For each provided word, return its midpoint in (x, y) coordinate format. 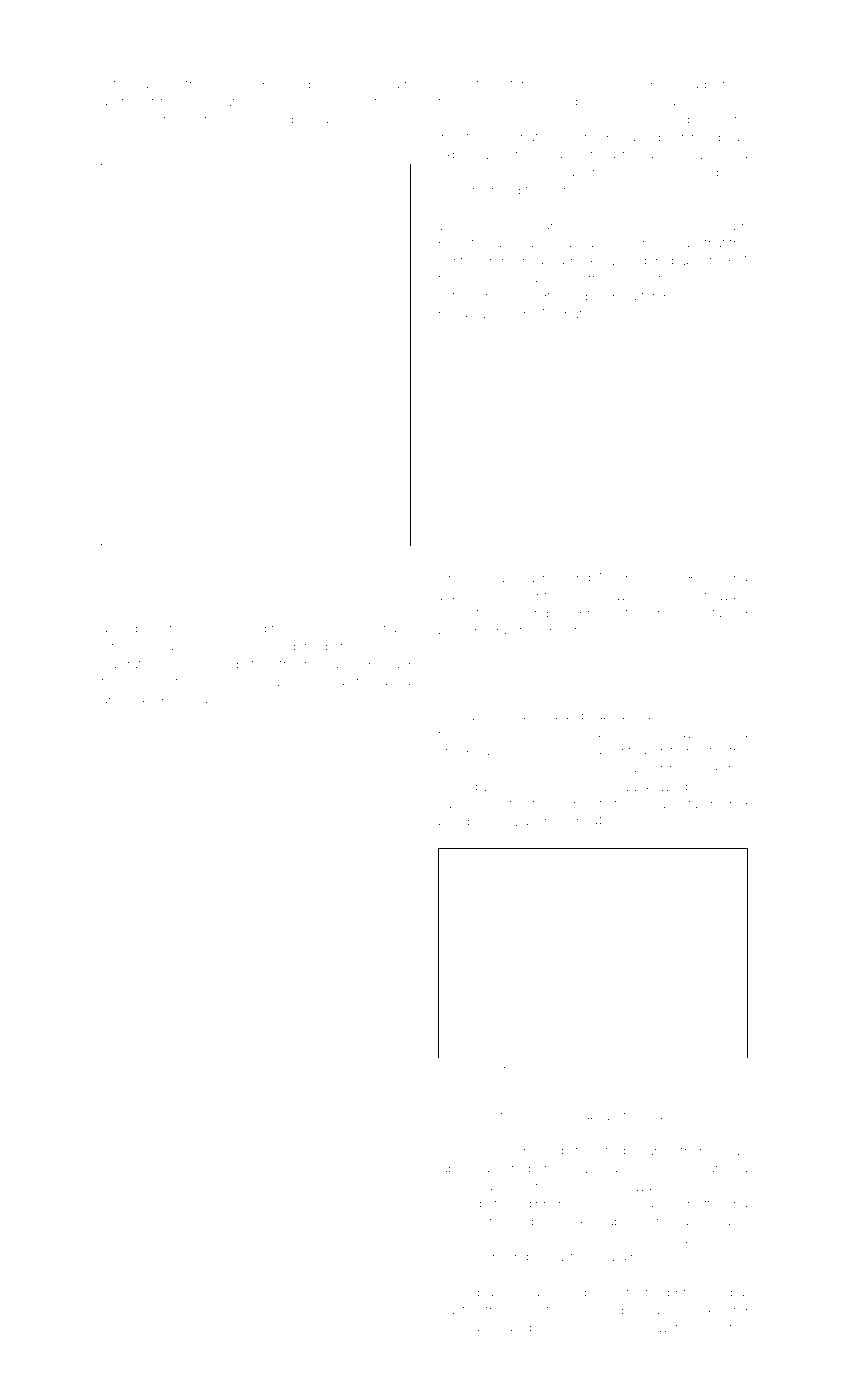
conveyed (467, 1118)
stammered (715, 804)
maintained (715, 613)
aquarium (720, 85)
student (389, 102)
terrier (217, 557)
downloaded (374, 682)
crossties (127, 137)
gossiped (284, 85)
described (228, 1264)
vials (451, 595)
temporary (670, 298)
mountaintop (713, 1069)
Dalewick (279, 556)
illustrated (128, 664)
